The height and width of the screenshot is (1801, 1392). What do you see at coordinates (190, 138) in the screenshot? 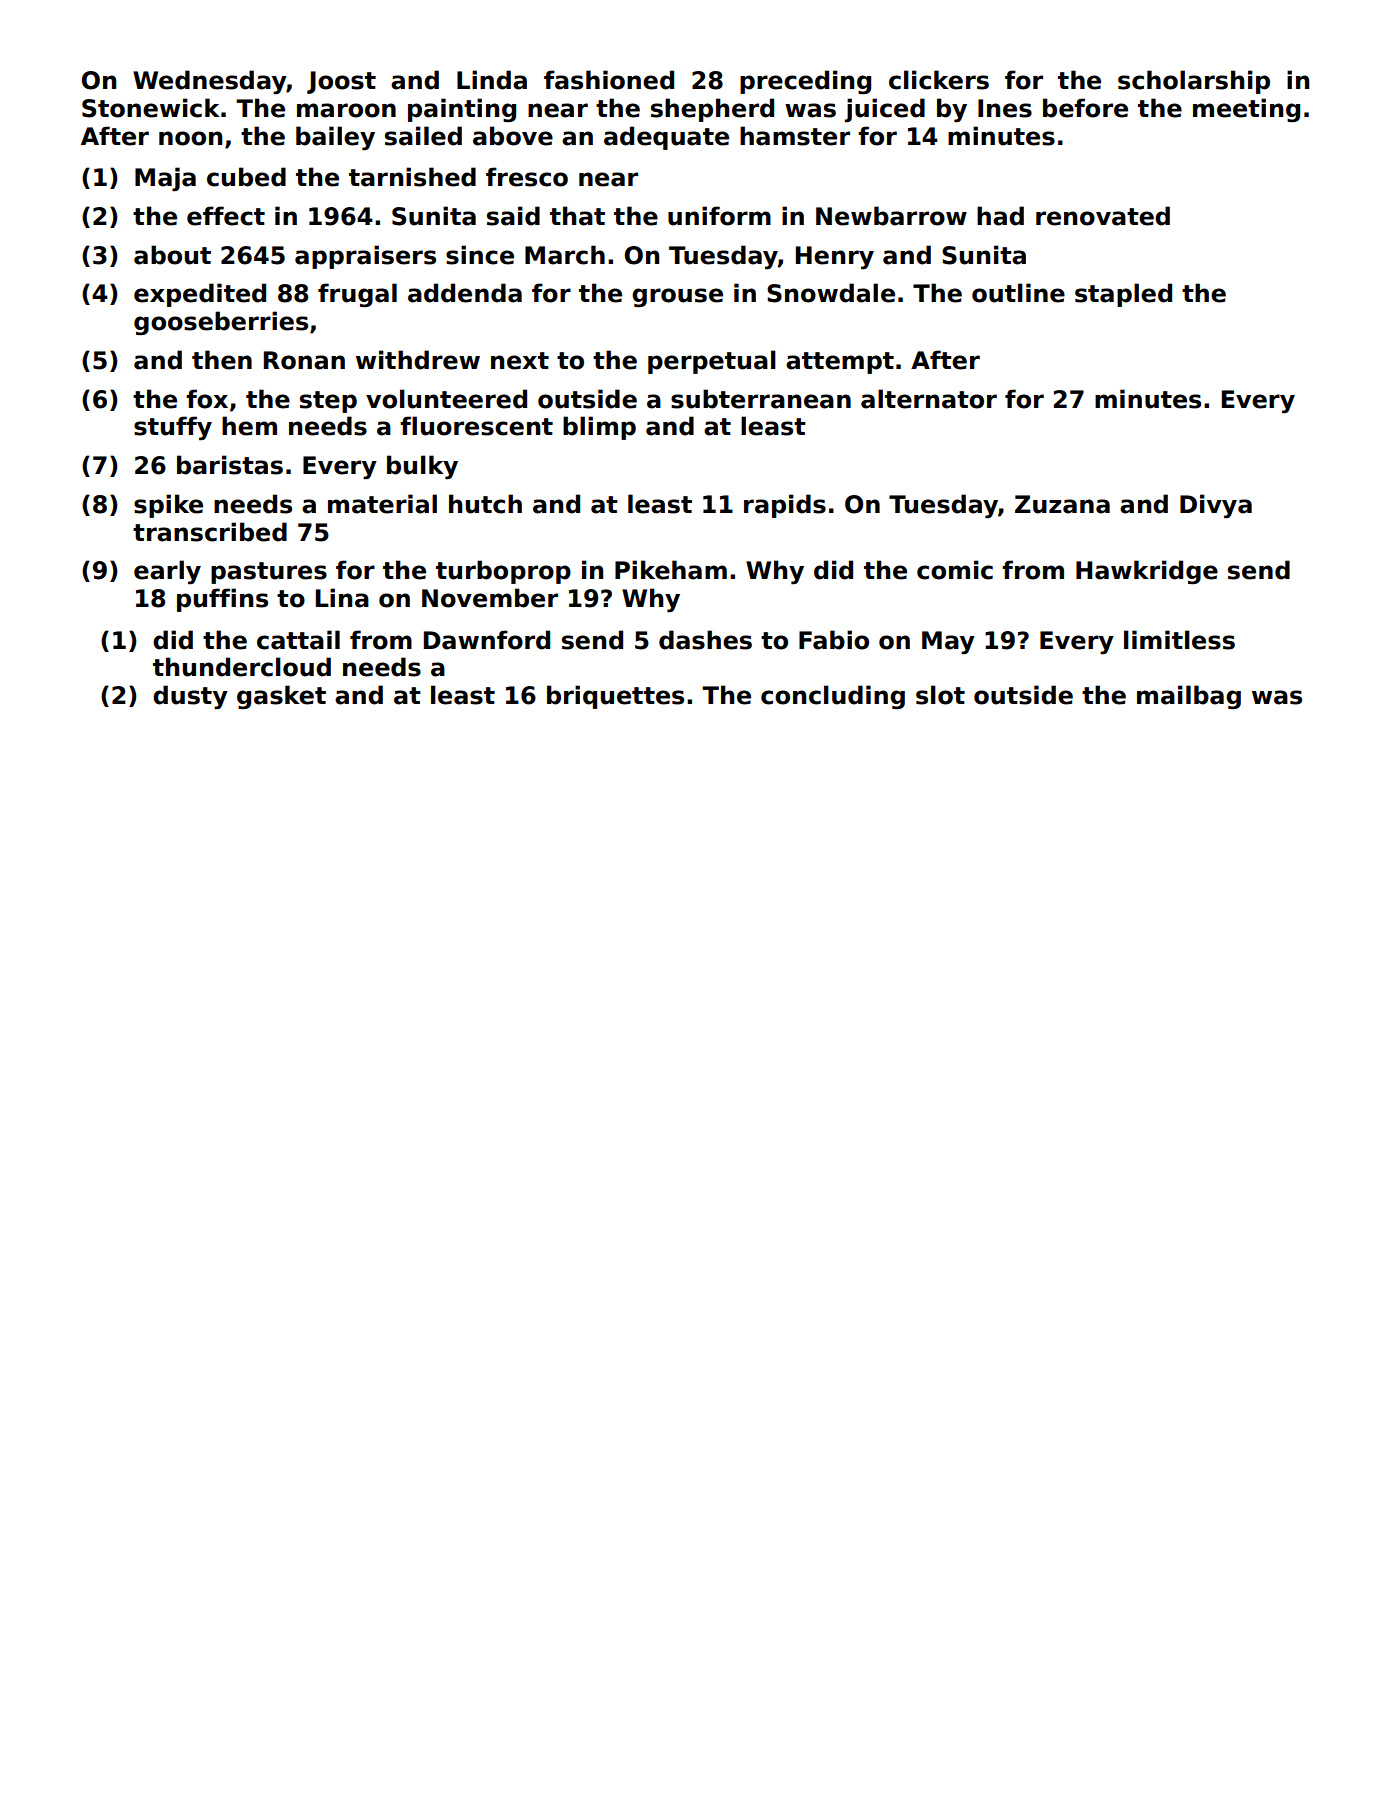
I see `noon` at bounding box center [190, 138].
